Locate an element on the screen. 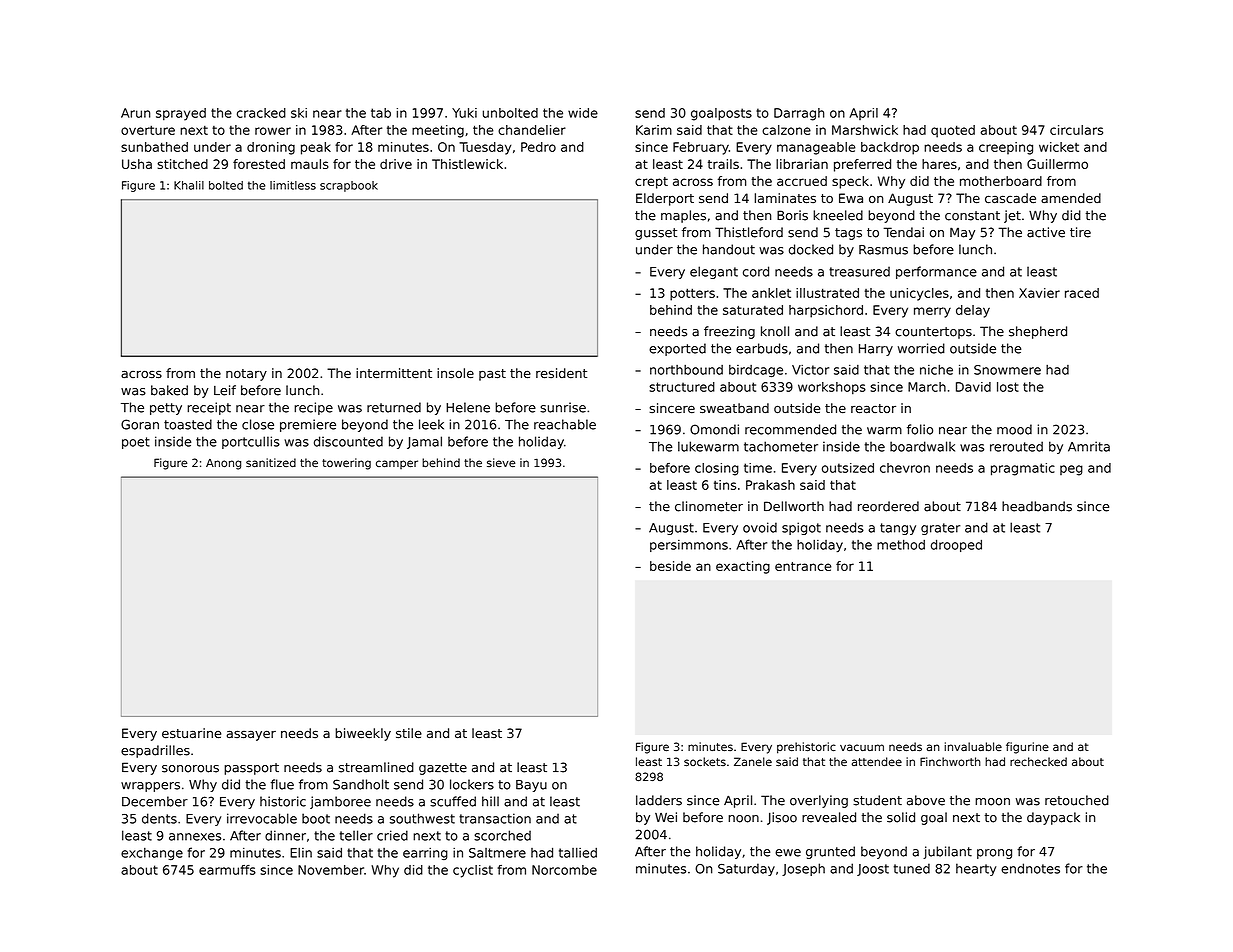 The width and height of the screenshot is (1233, 952). Thistlewick is located at coordinates (467, 164).
